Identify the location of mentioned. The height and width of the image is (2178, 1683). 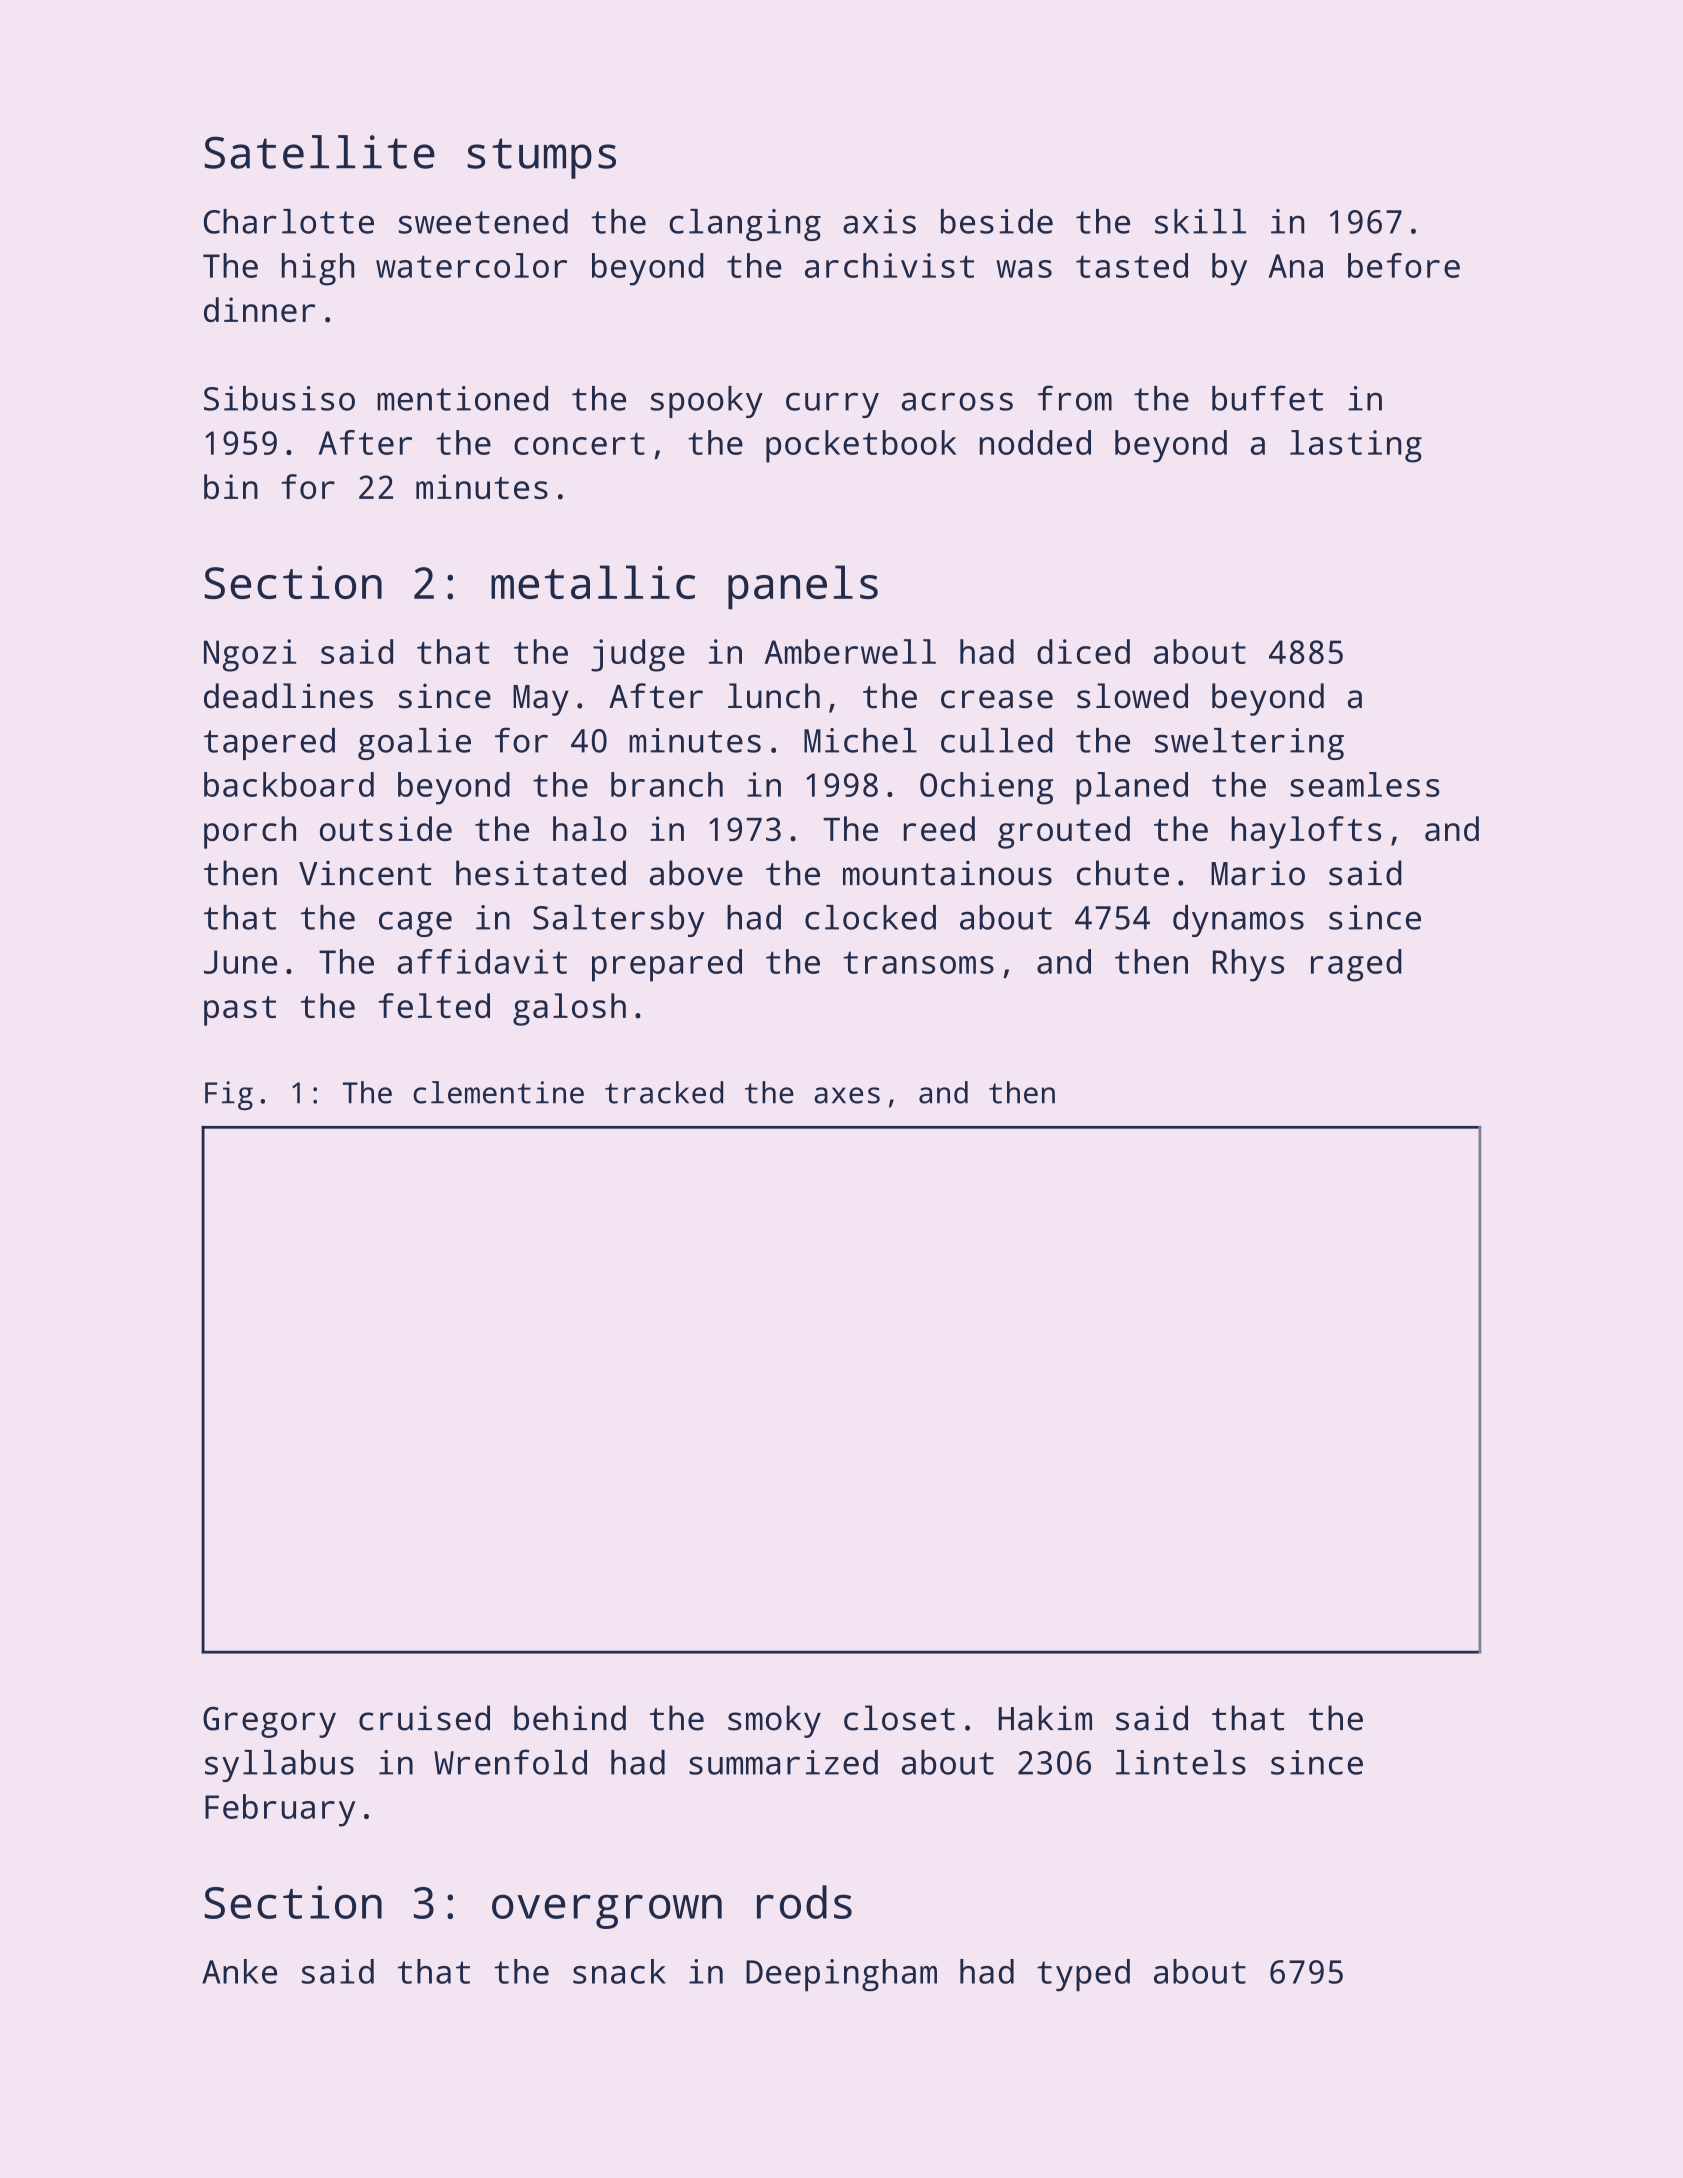
(462, 398).
